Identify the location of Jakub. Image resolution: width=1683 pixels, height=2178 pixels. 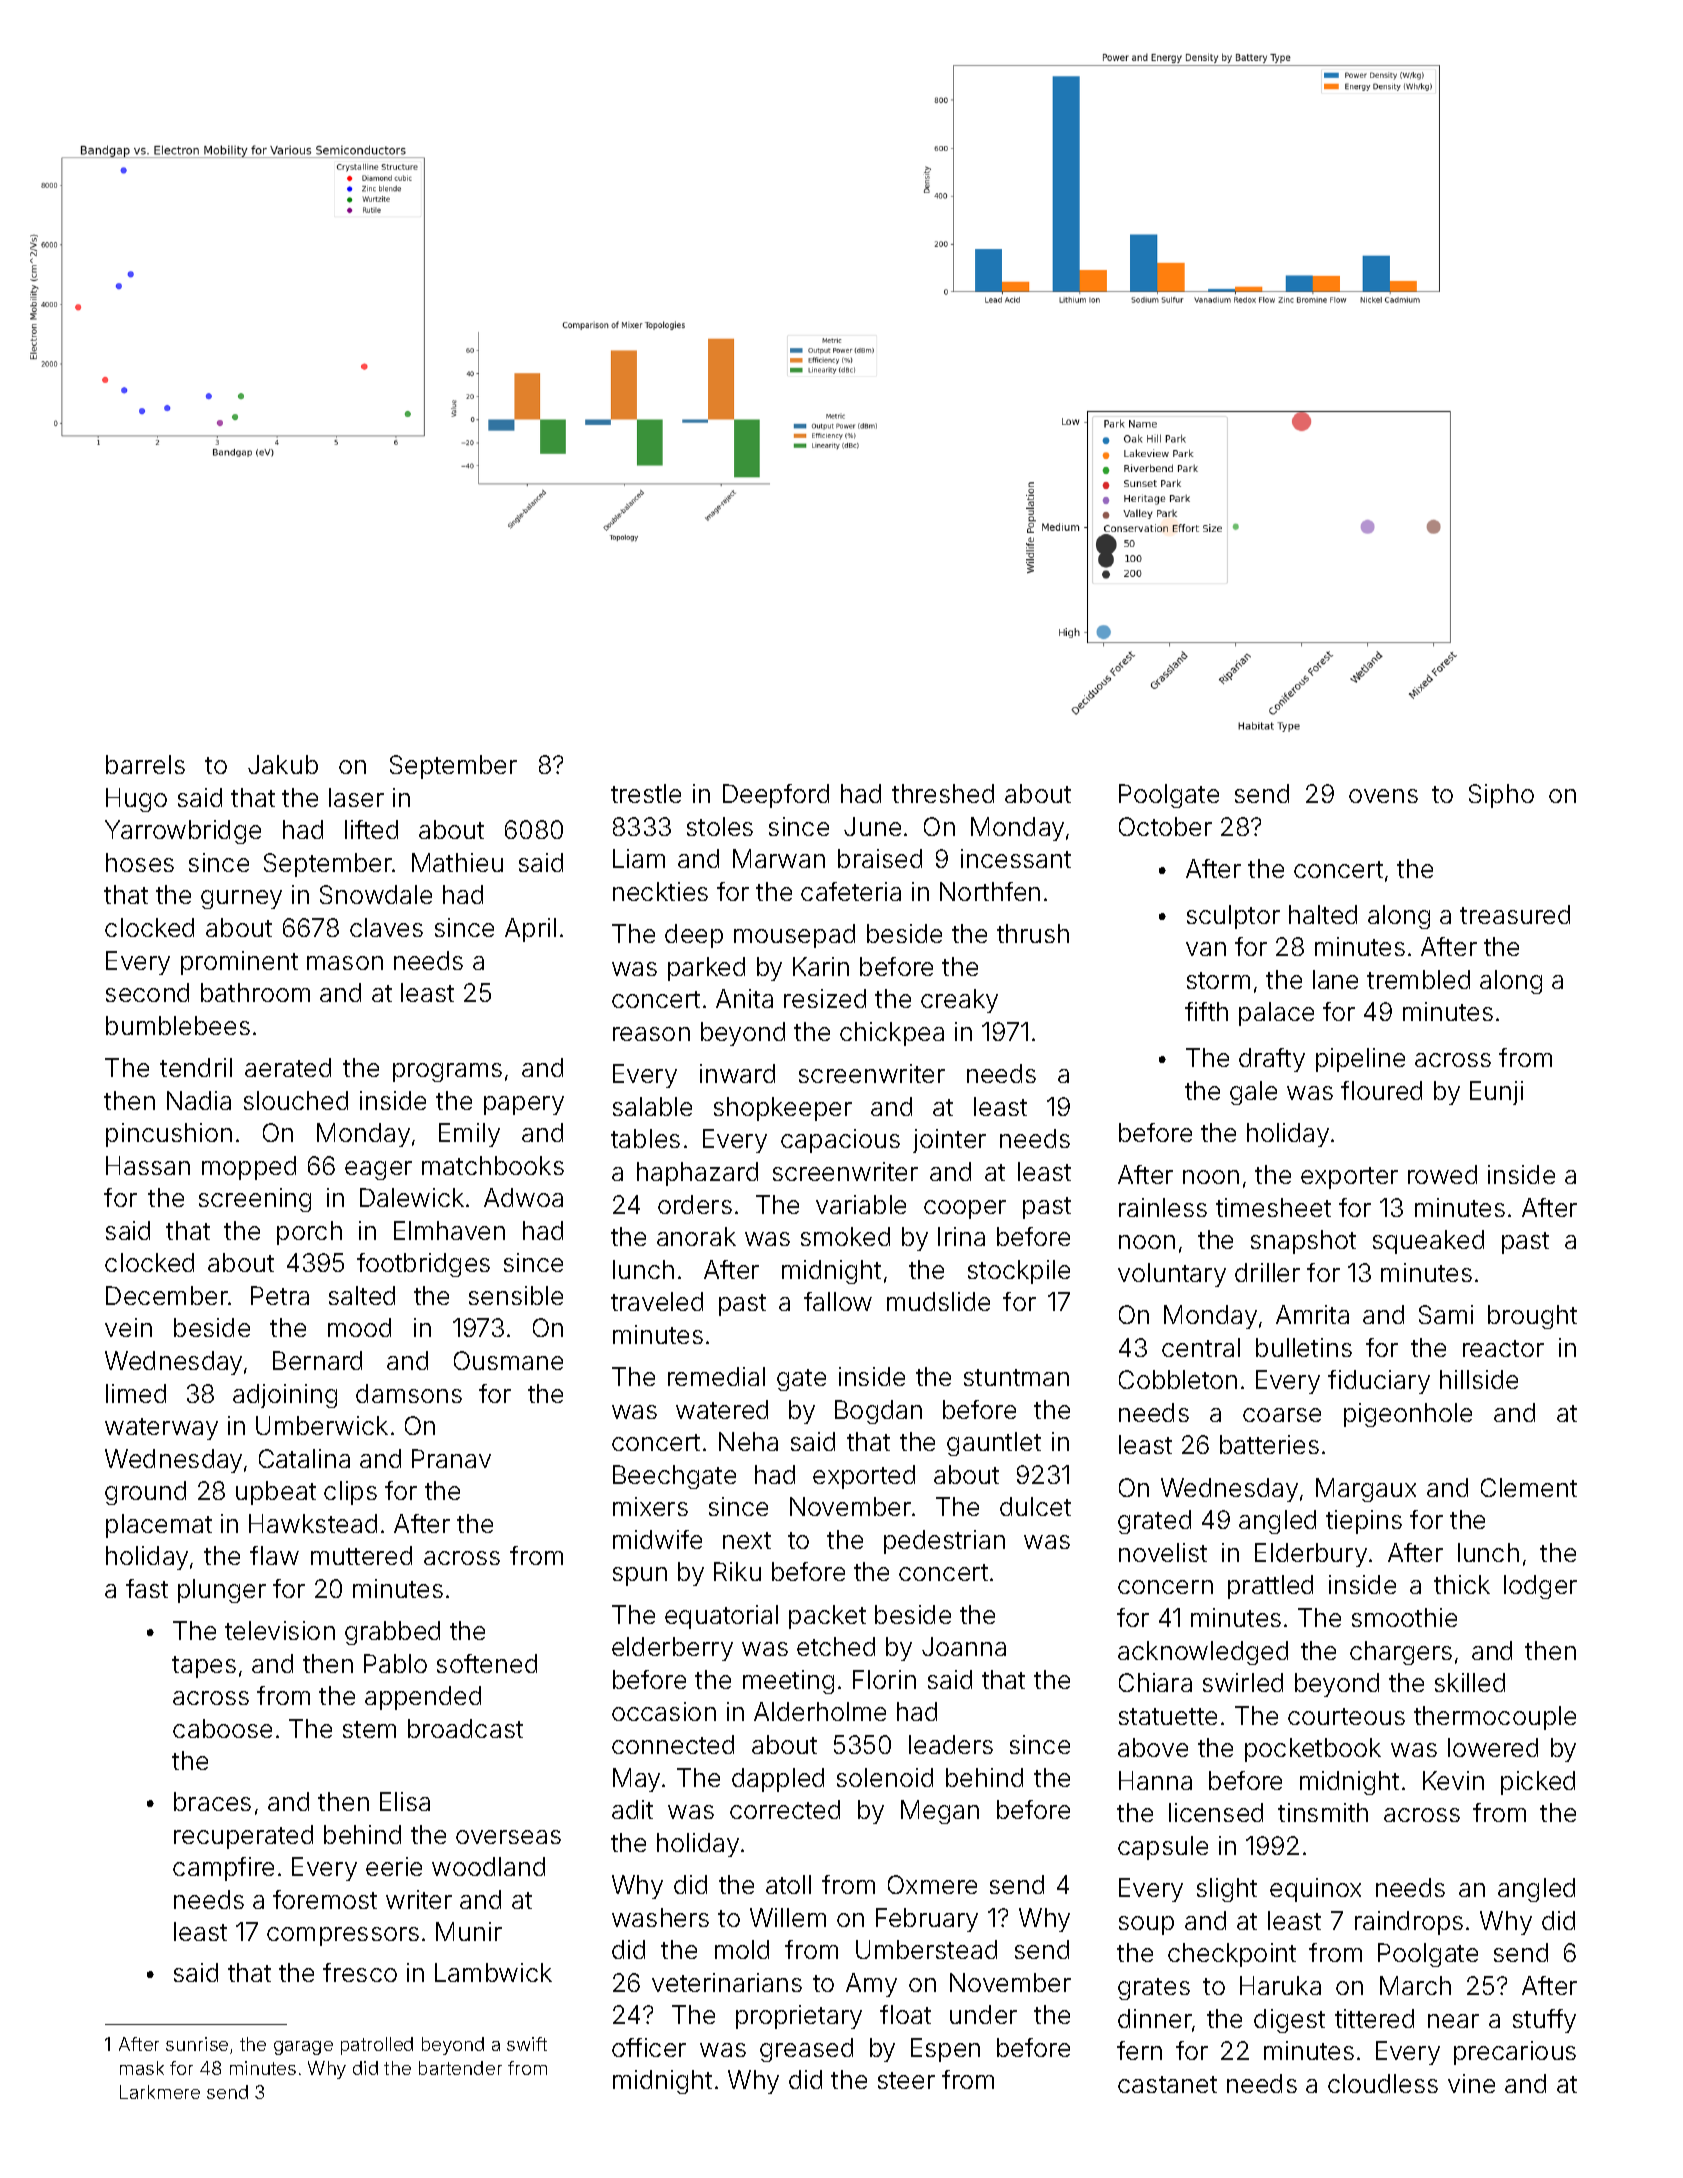
(283, 764).
